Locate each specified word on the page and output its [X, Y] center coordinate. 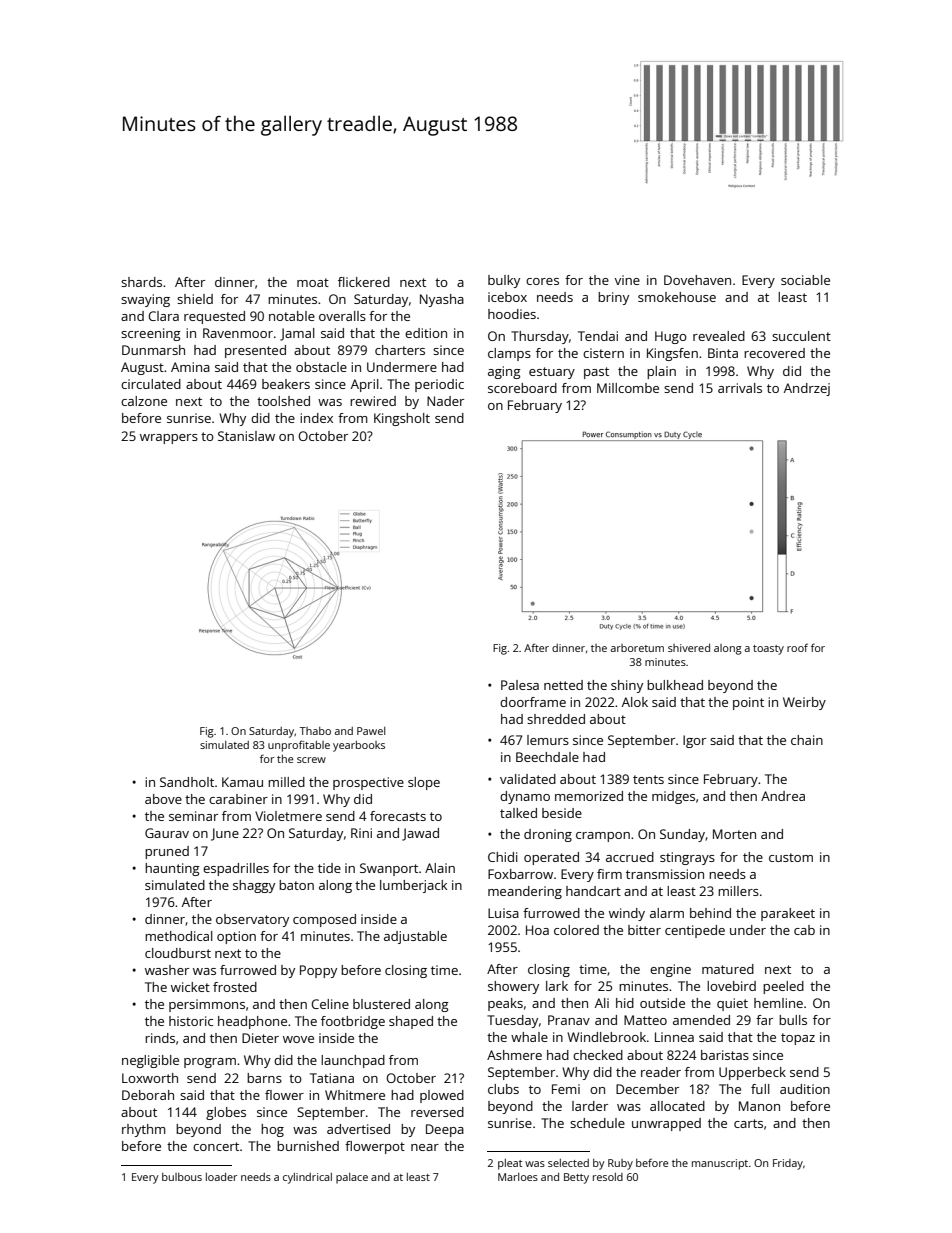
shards [141, 282]
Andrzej [807, 389]
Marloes [518, 1177]
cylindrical [307, 1178]
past [596, 373]
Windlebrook [606, 1037]
